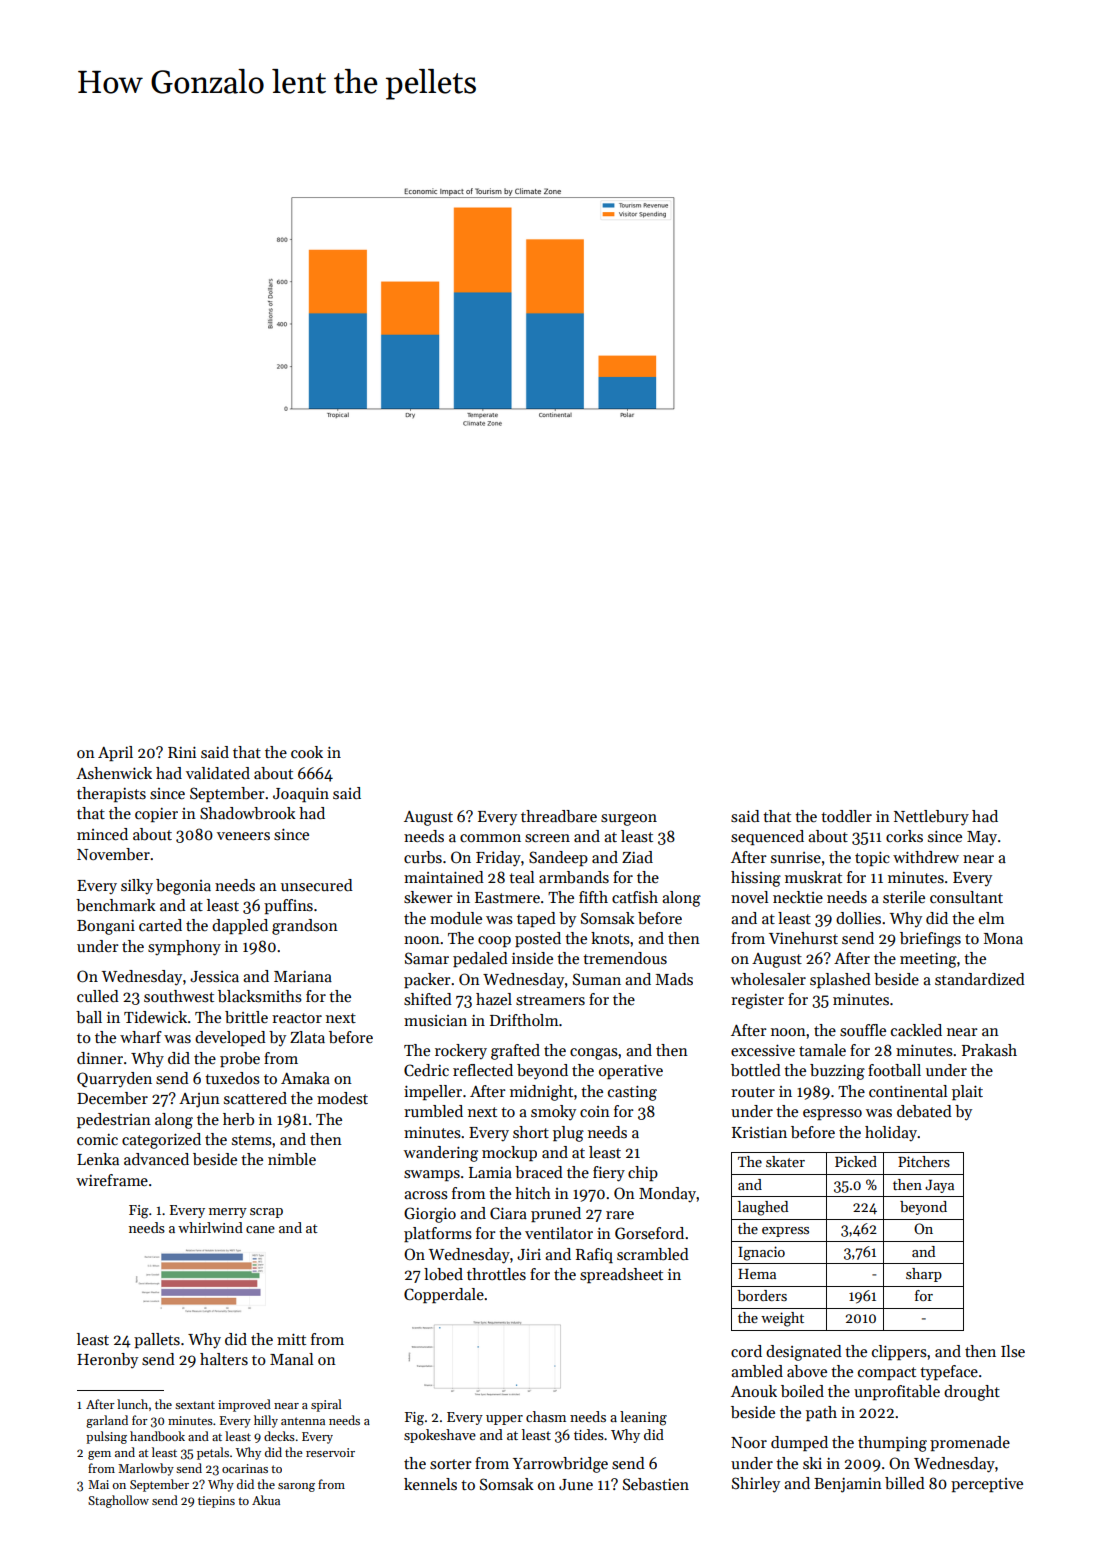 The image size is (1105, 1563). Describe the element at coordinates (559, 816) in the screenshot. I see `threadbare` at that location.
